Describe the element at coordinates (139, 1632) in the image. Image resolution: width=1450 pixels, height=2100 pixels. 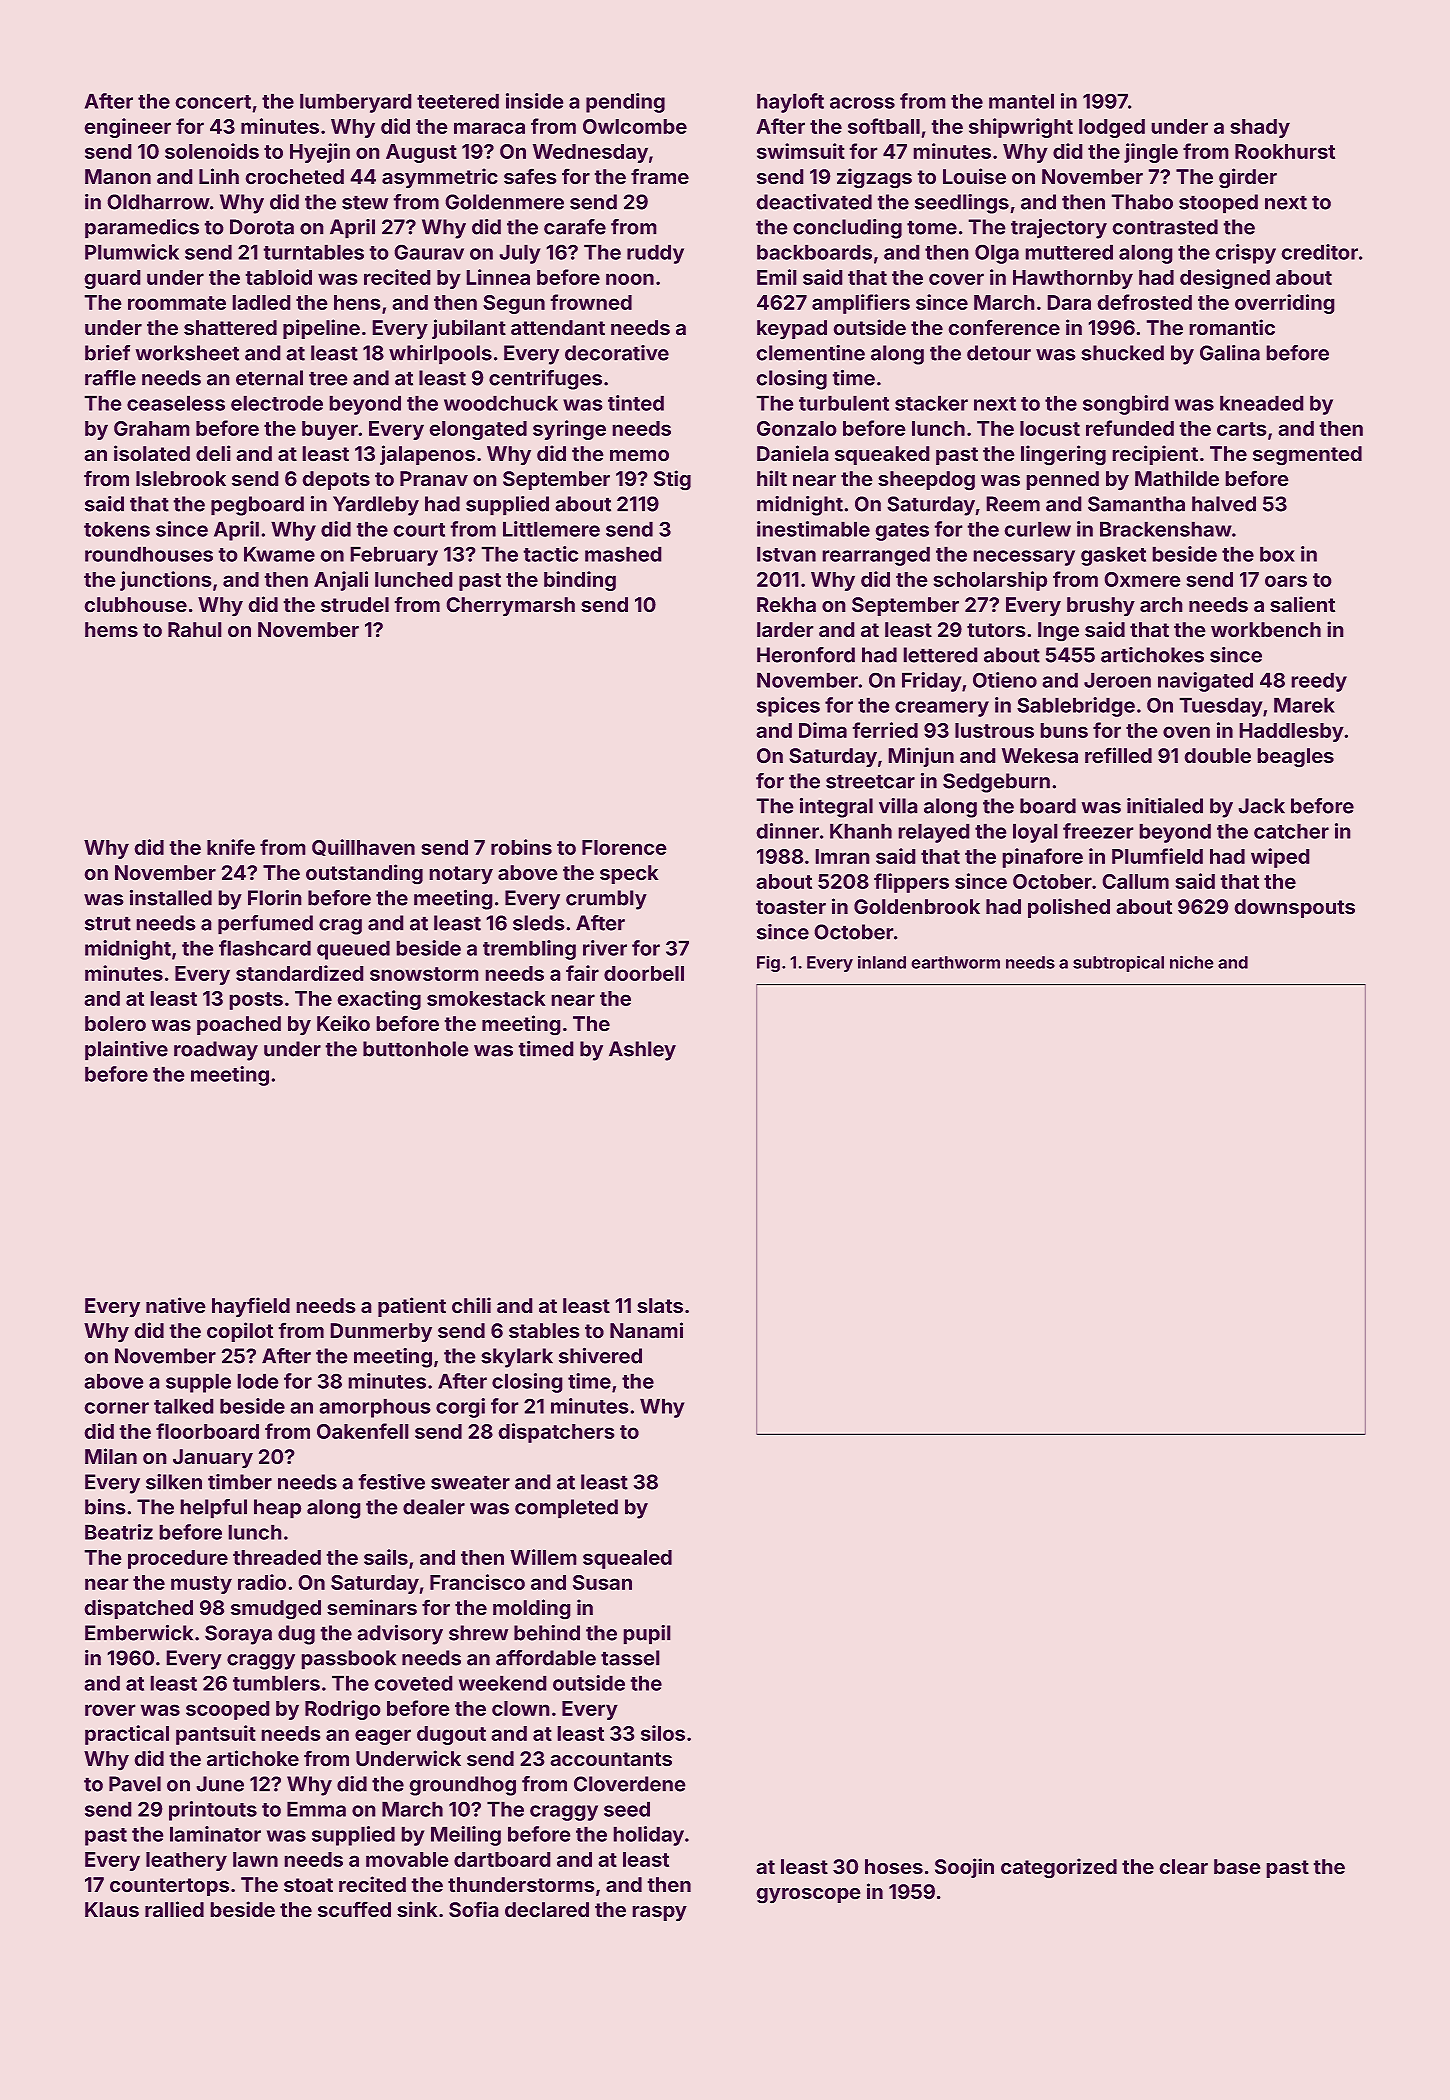
I see `Emberwick` at that location.
